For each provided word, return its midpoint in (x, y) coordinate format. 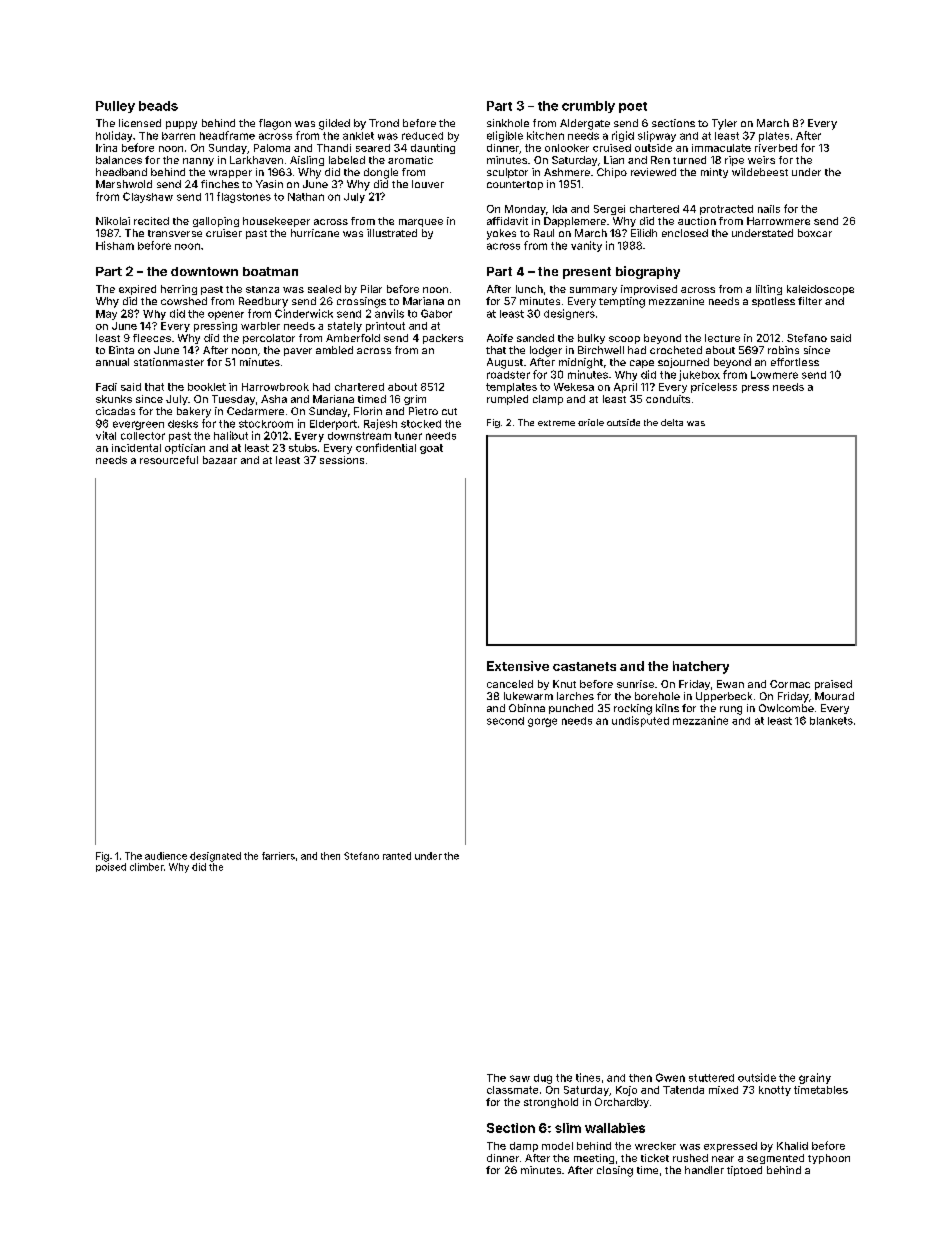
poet (633, 107)
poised (111, 867)
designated (215, 857)
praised (833, 685)
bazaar (220, 460)
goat (431, 449)
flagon (275, 124)
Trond (384, 123)
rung (731, 710)
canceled (510, 684)
